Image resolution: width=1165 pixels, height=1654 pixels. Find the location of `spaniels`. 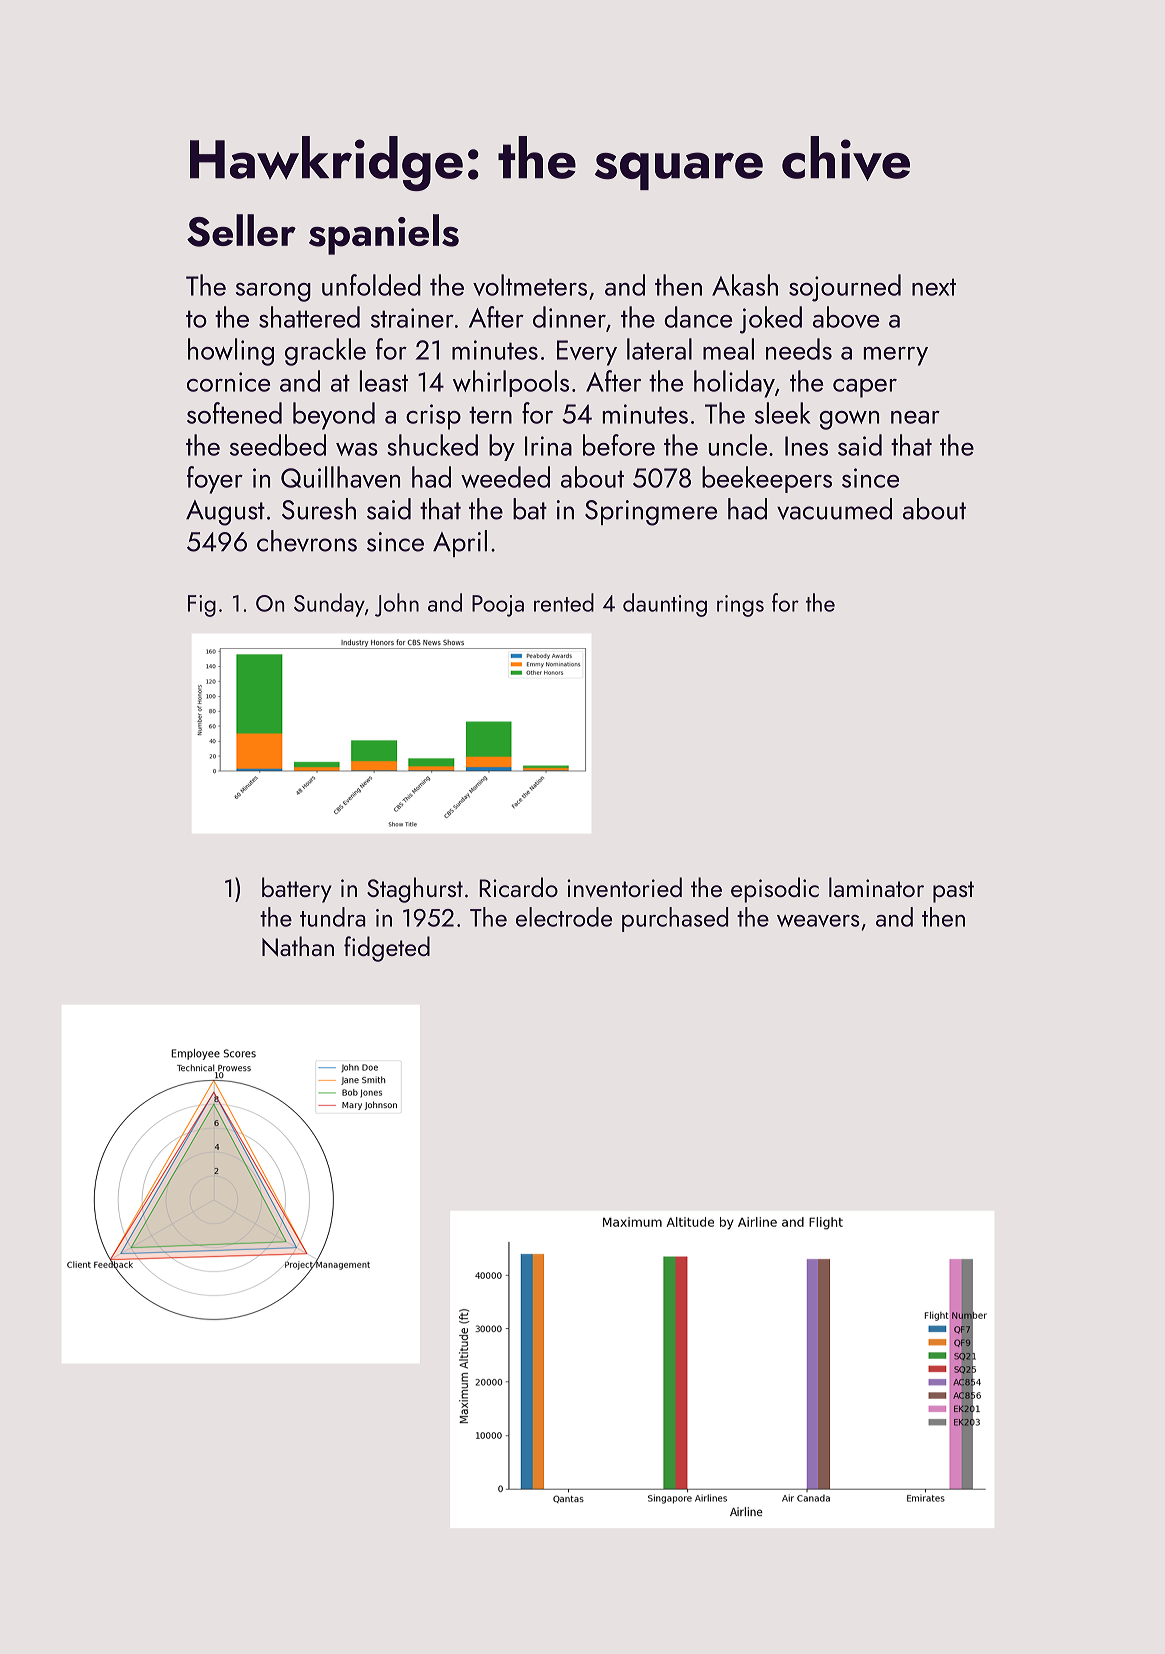

spaniels is located at coordinates (384, 234).
